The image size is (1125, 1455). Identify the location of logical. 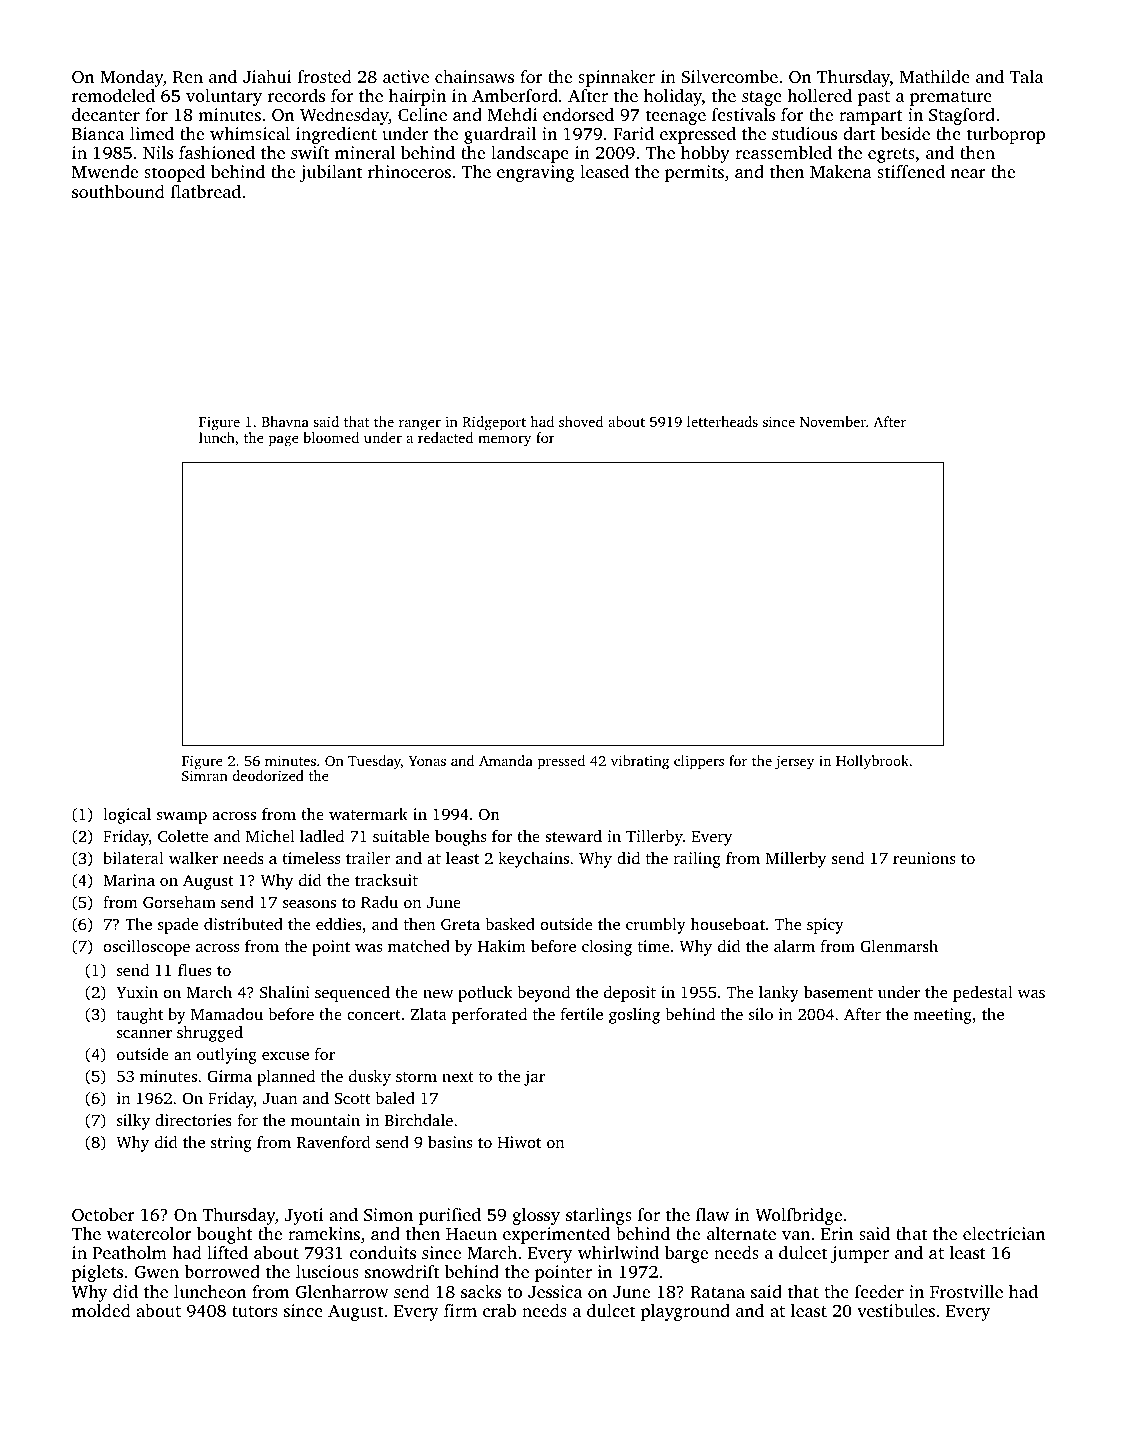
(127, 816).
